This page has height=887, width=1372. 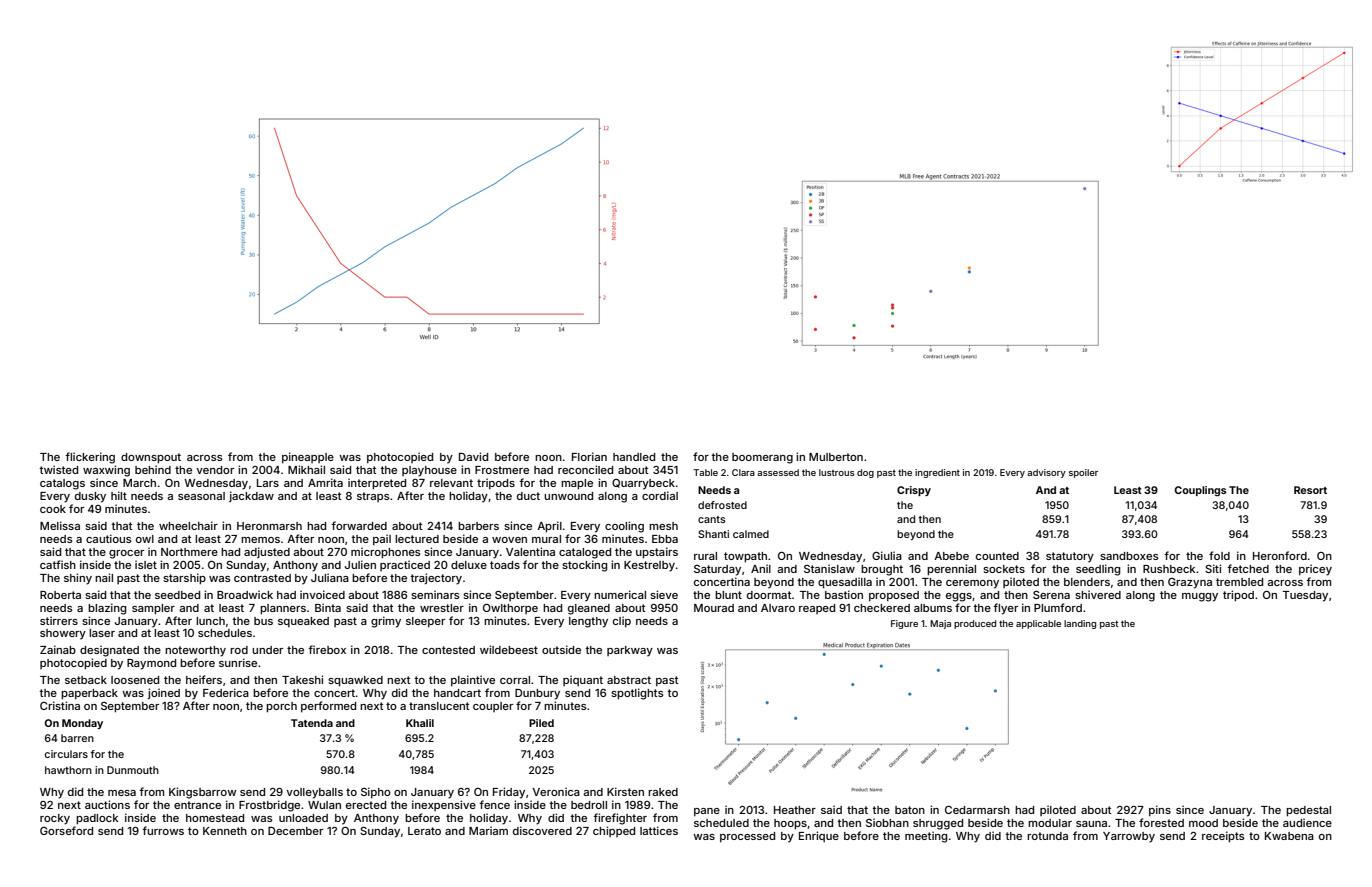 What do you see at coordinates (210, 621) in the page?
I see `lunch` at bounding box center [210, 621].
